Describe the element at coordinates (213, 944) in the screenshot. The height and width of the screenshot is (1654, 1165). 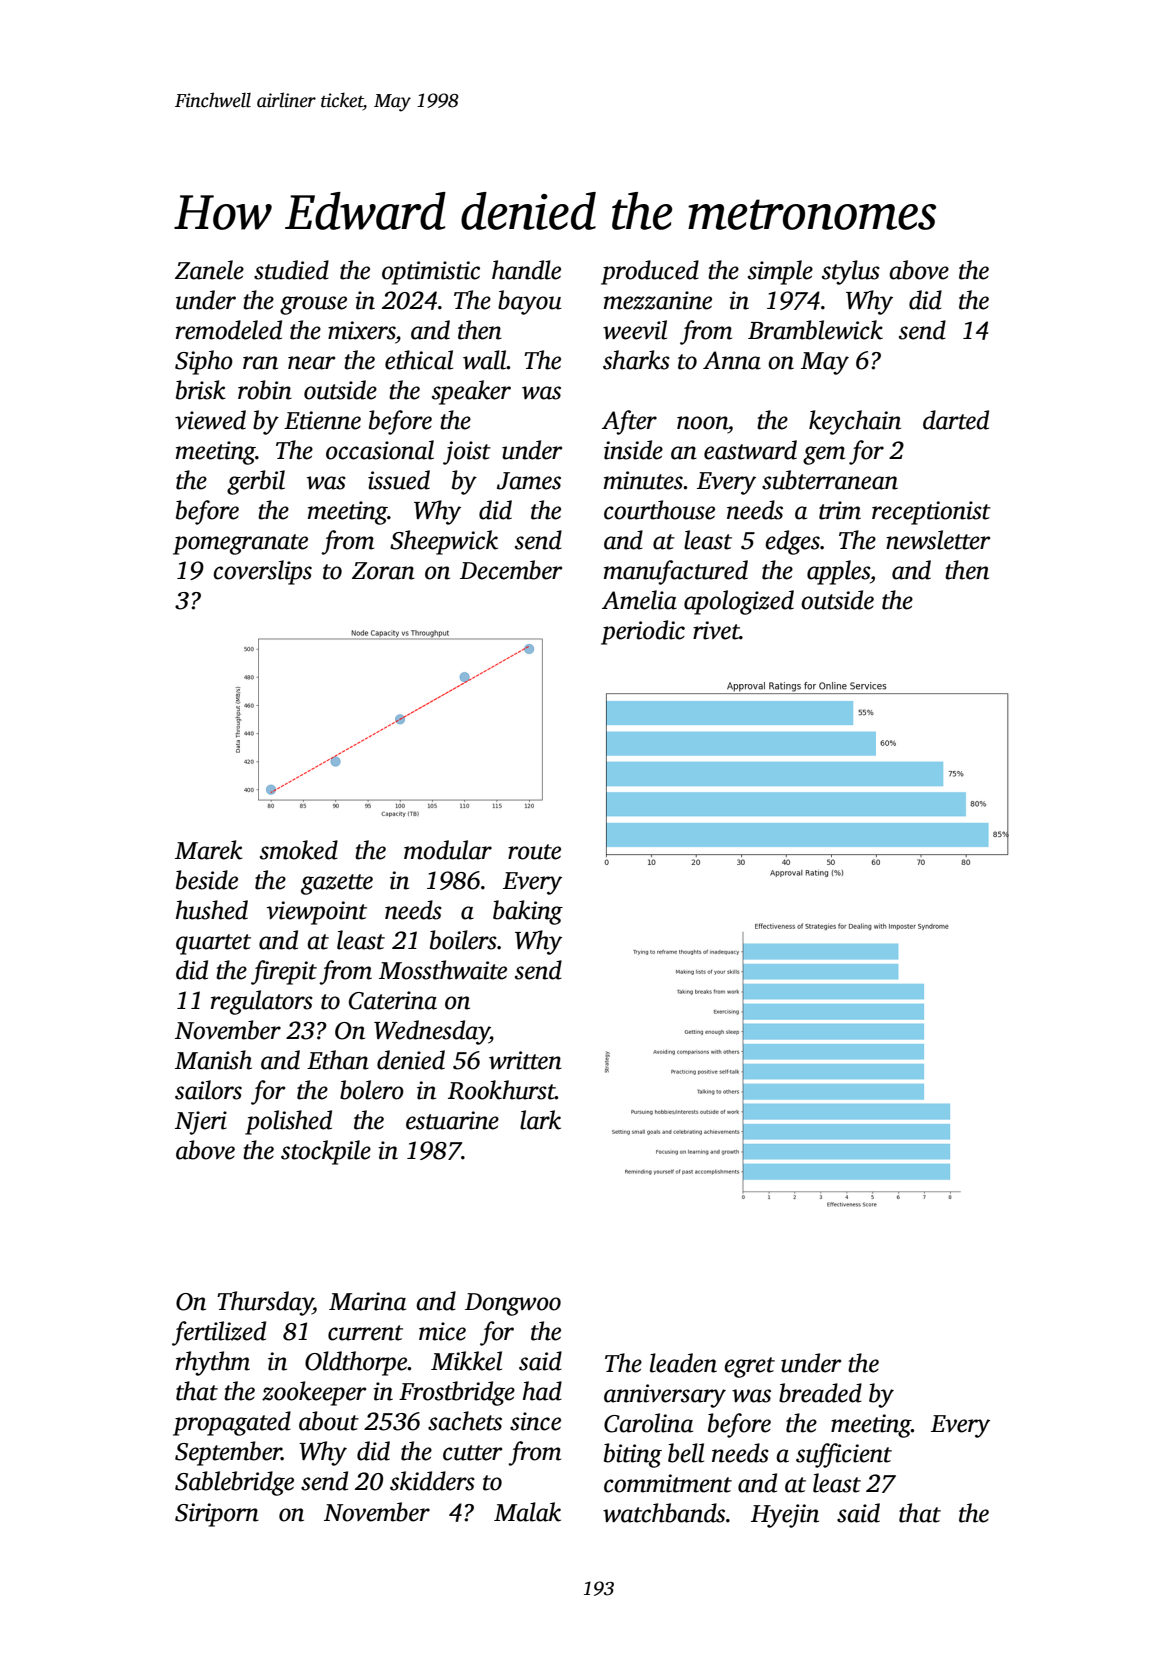
I see `quartet` at that location.
